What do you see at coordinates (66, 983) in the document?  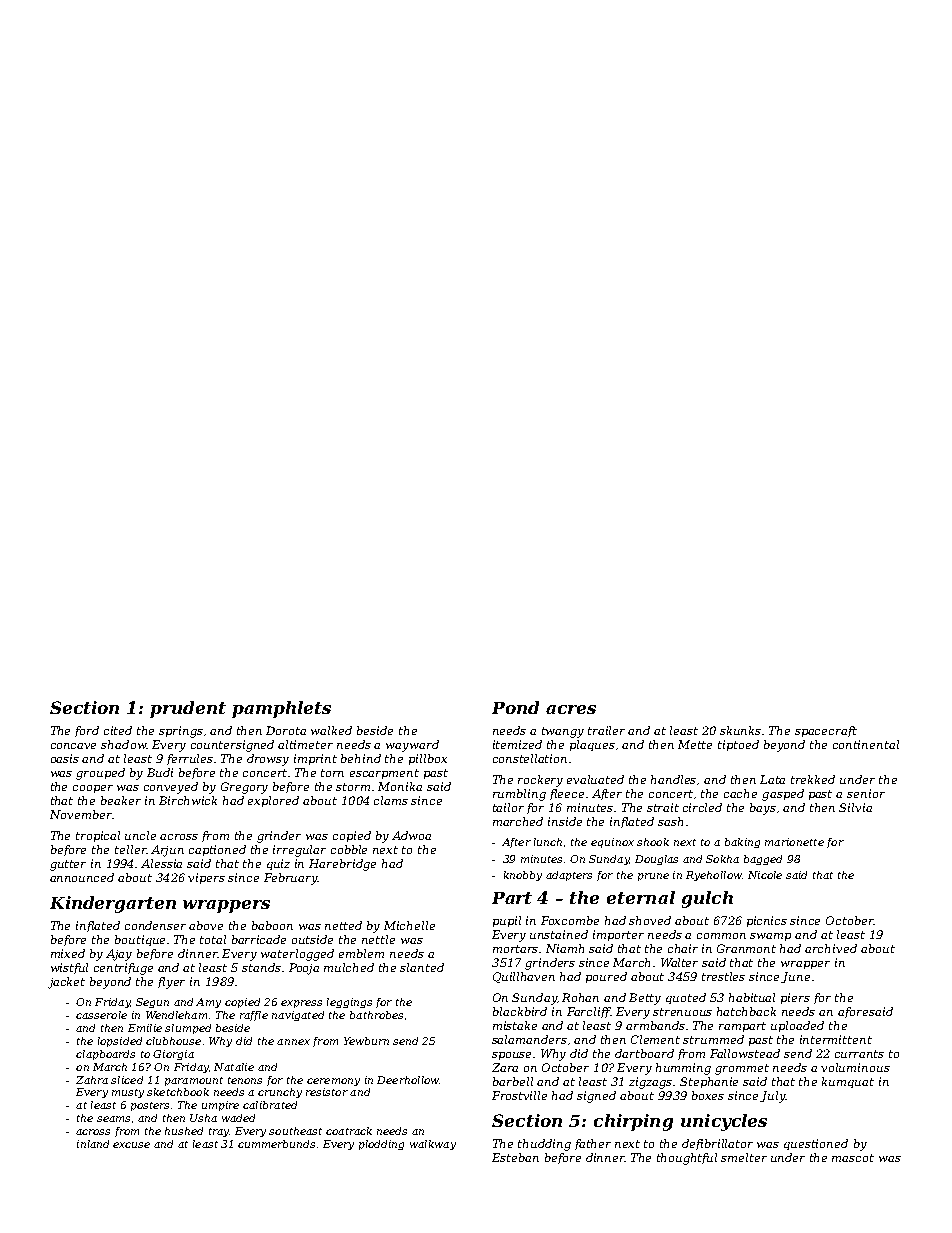 I see `jacket` at bounding box center [66, 983].
